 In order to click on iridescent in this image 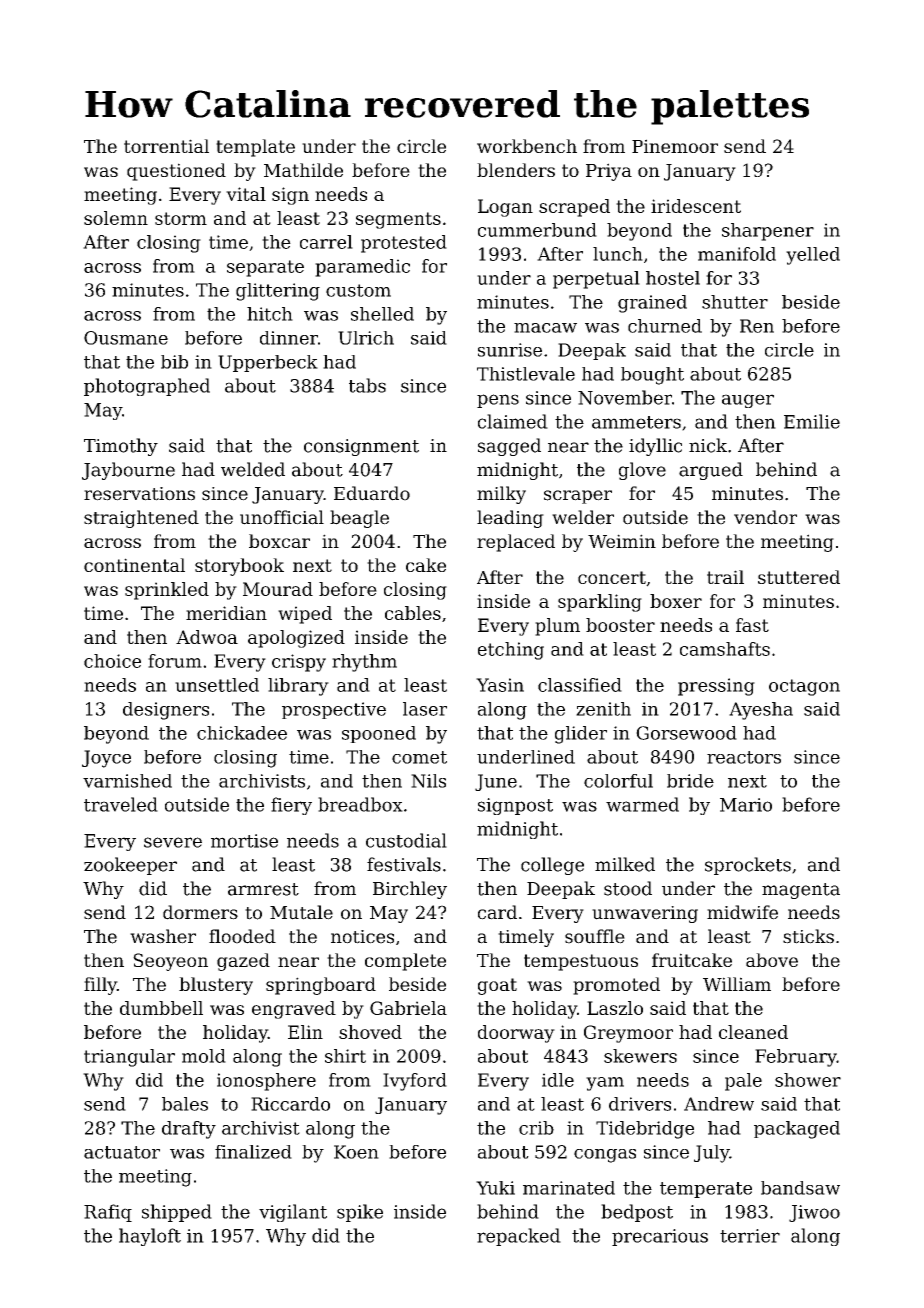, I will do `click(696, 206)`.
